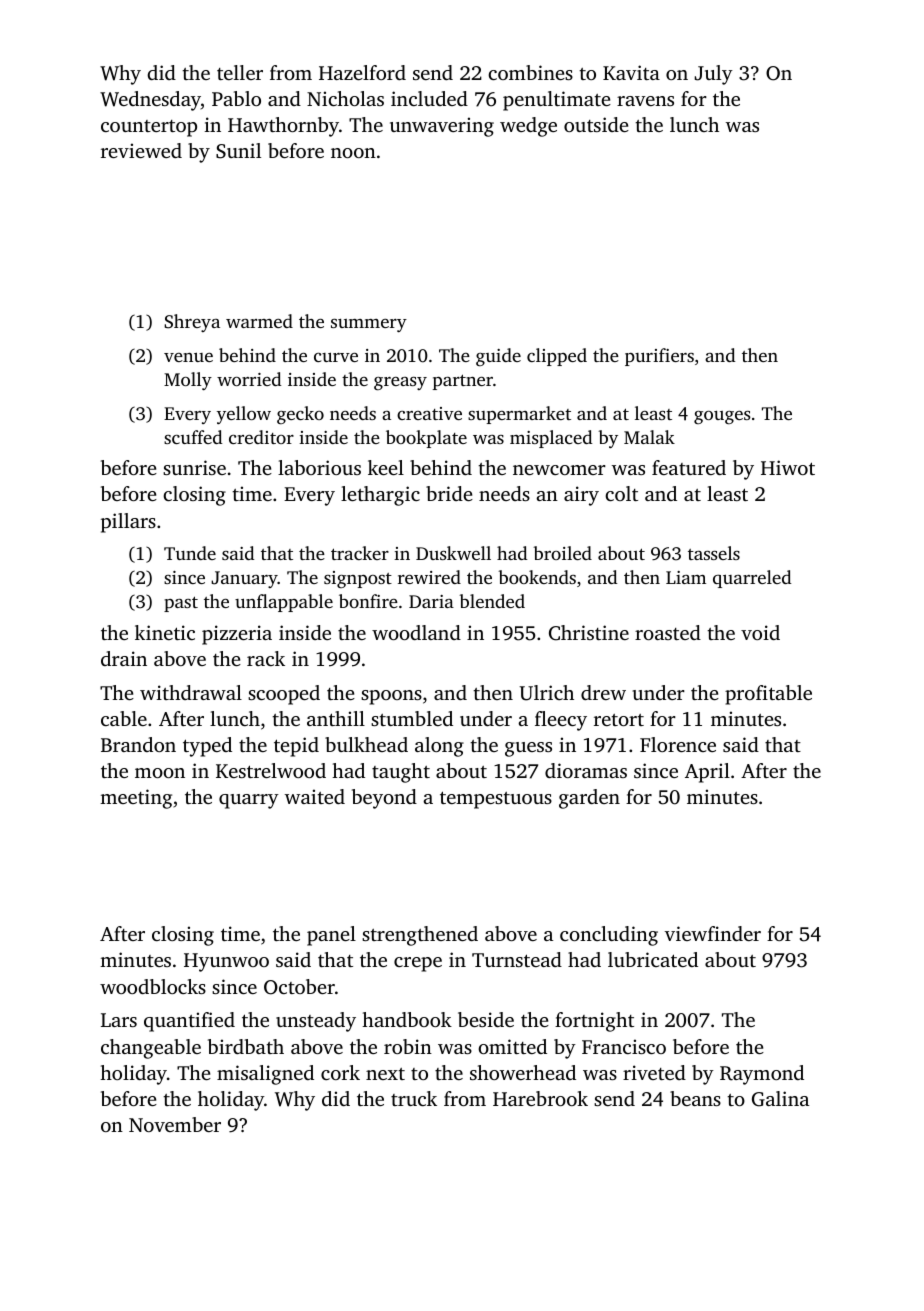 This document has height=1311, width=924. Describe the element at coordinates (249, 801) in the document. I see `quarry` at that location.
